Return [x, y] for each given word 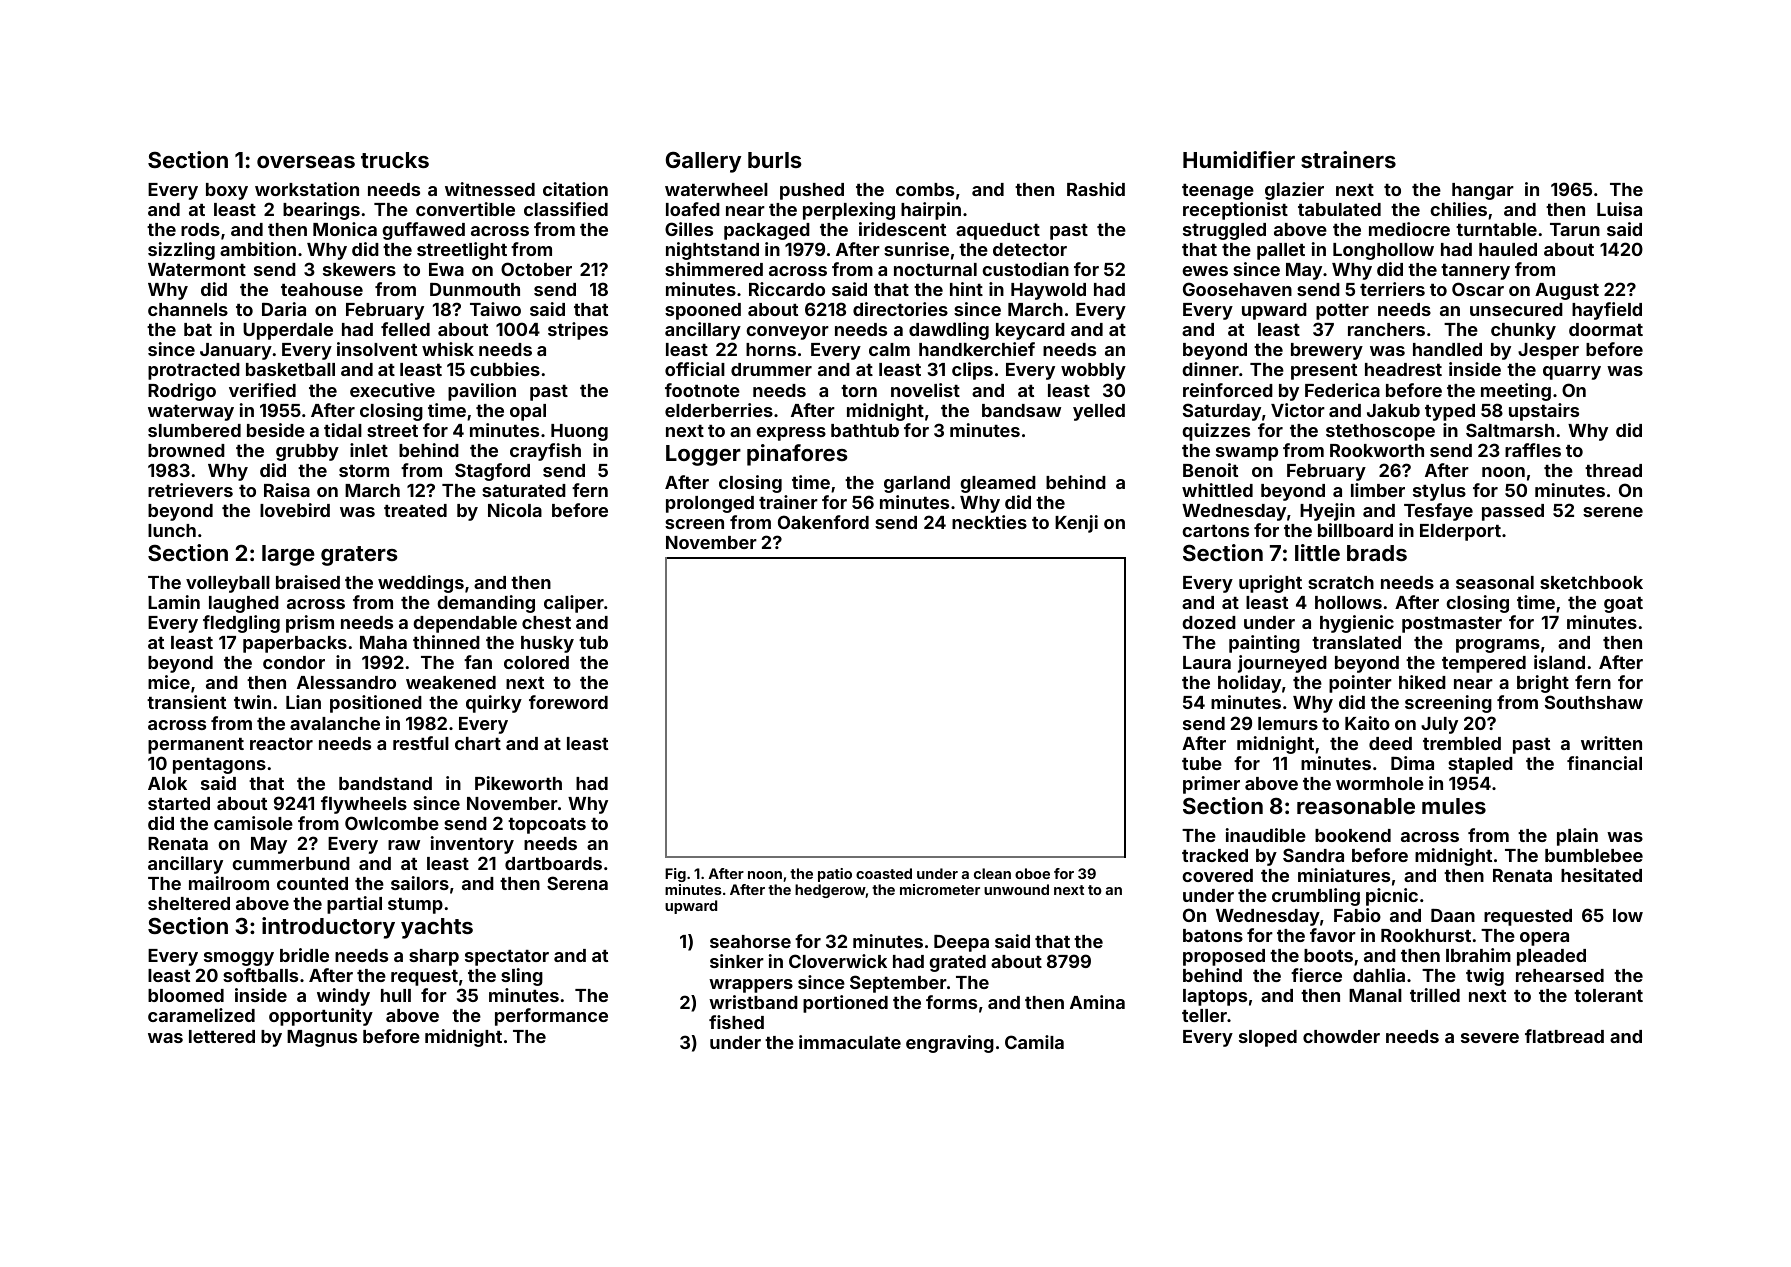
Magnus [322, 1038]
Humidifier [1239, 159]
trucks [395, 160]
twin [252, 702]
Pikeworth [518, 783]
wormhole [1380, 783]
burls [775, 160]
